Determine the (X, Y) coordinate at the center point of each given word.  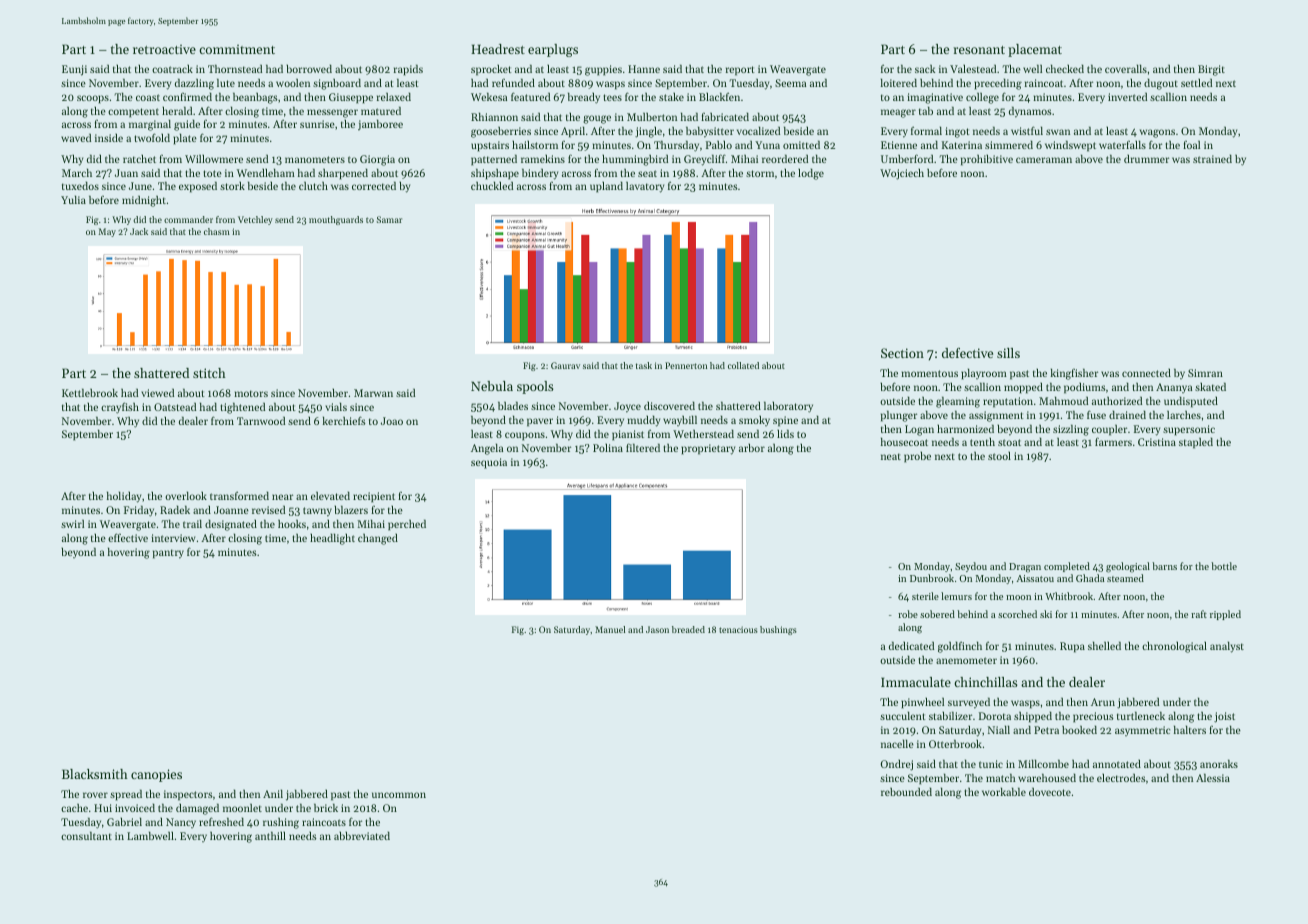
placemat (1035, 50)
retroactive (164, 49)
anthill (270, 836)
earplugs (553, 50)
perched (407, 525)
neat (891, 456)
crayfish (120, 408)
